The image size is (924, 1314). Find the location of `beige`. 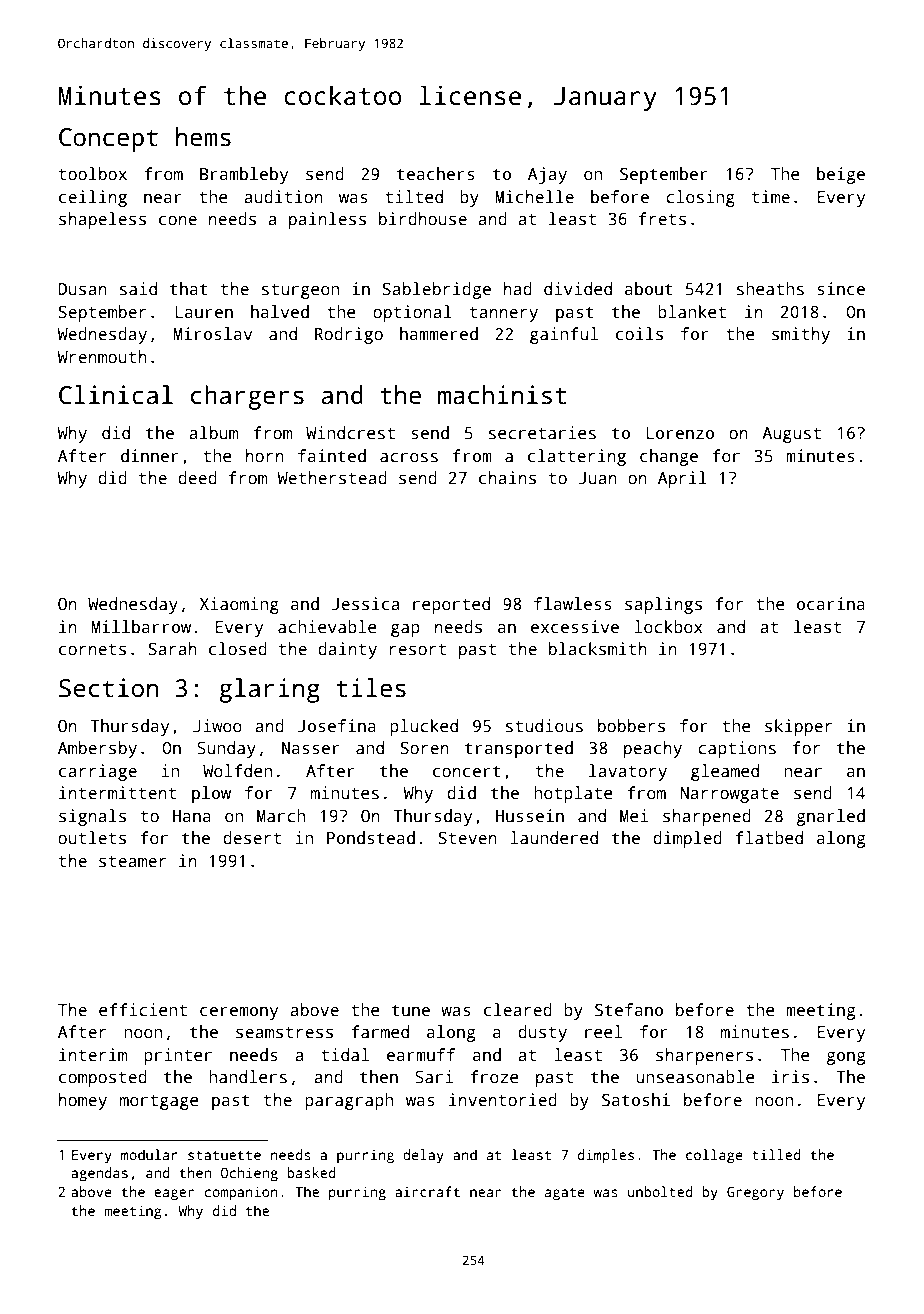

beige is located at coordinates (841, 175).
